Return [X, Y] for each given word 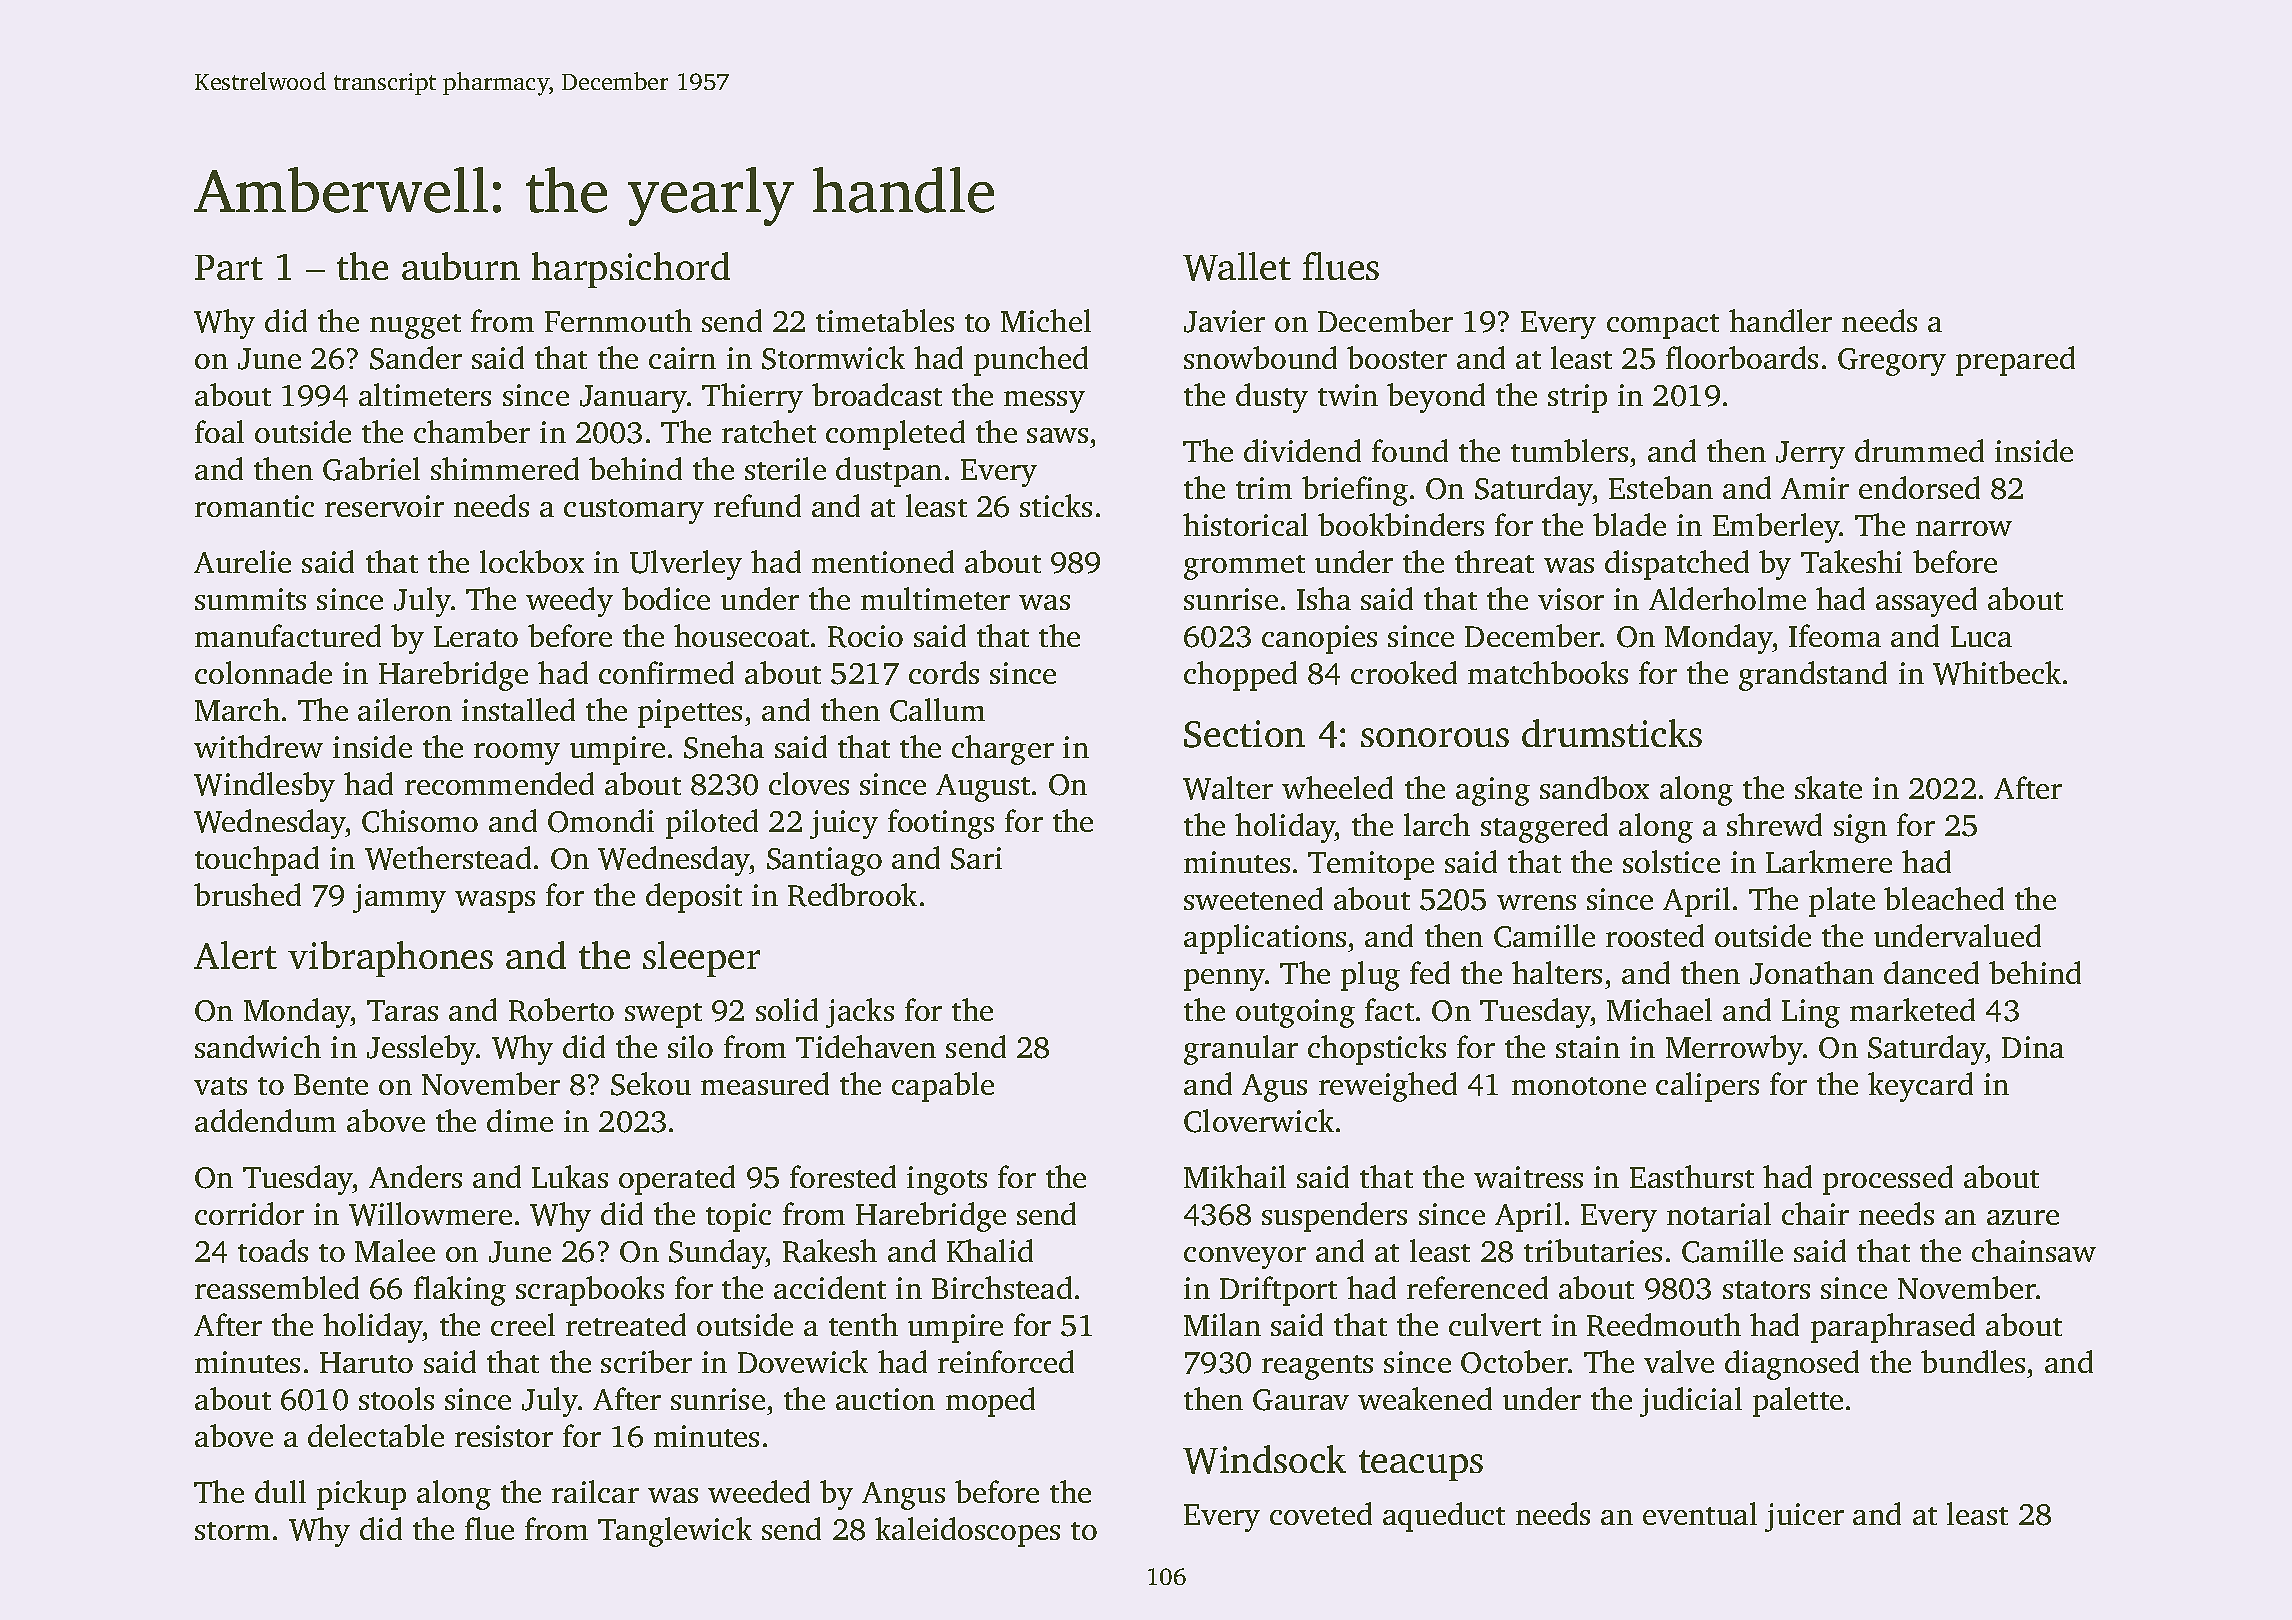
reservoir [384, 506]
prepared [2015, 361]
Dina [2033, 1047]
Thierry [752, 398]
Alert [235, 955]
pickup [361, 1495]
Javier [1224, 321]
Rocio [865, 636]
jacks [860, 1013]
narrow [1964, 528]
